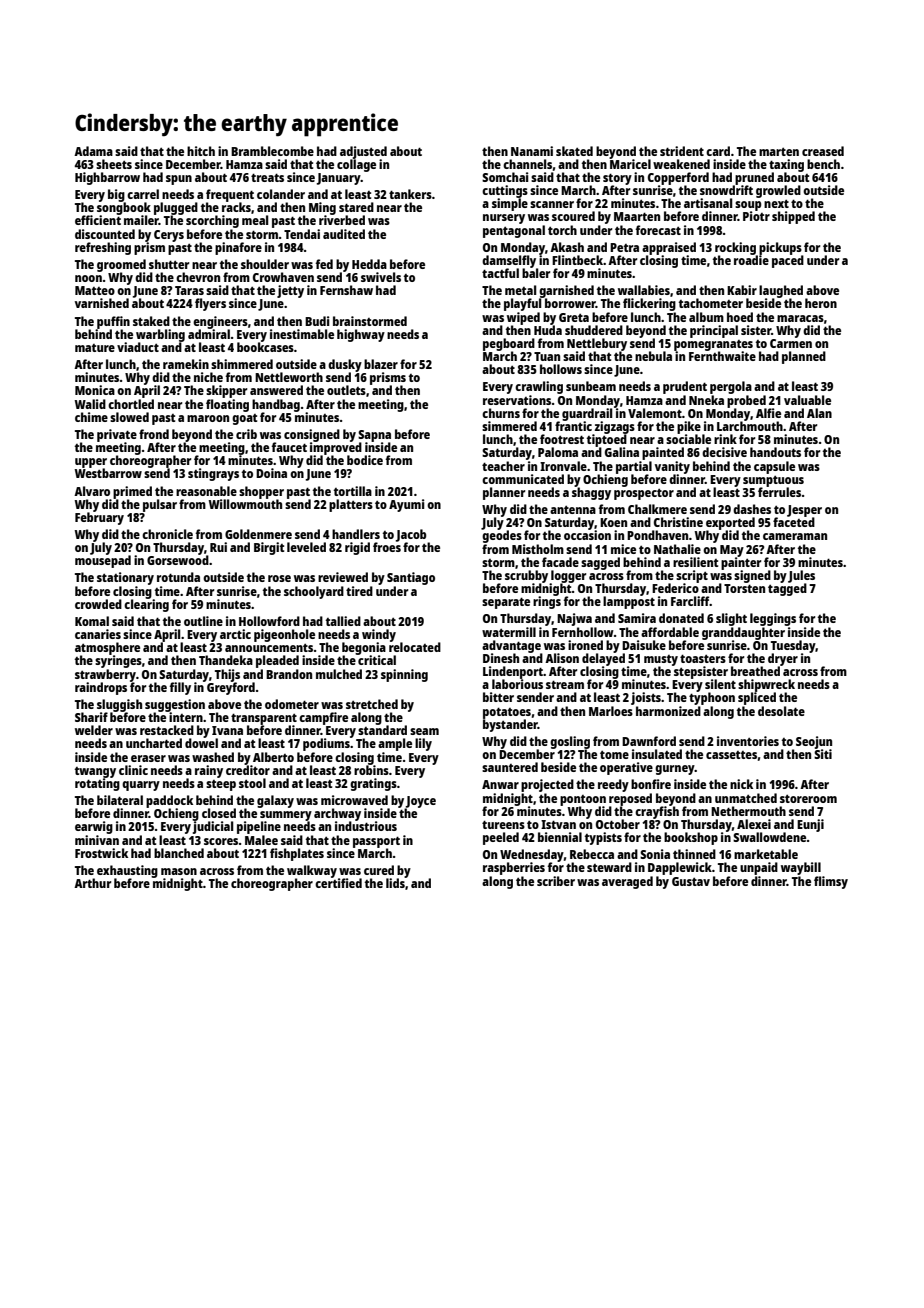  I want to click on geodes, so click(502, 537).
